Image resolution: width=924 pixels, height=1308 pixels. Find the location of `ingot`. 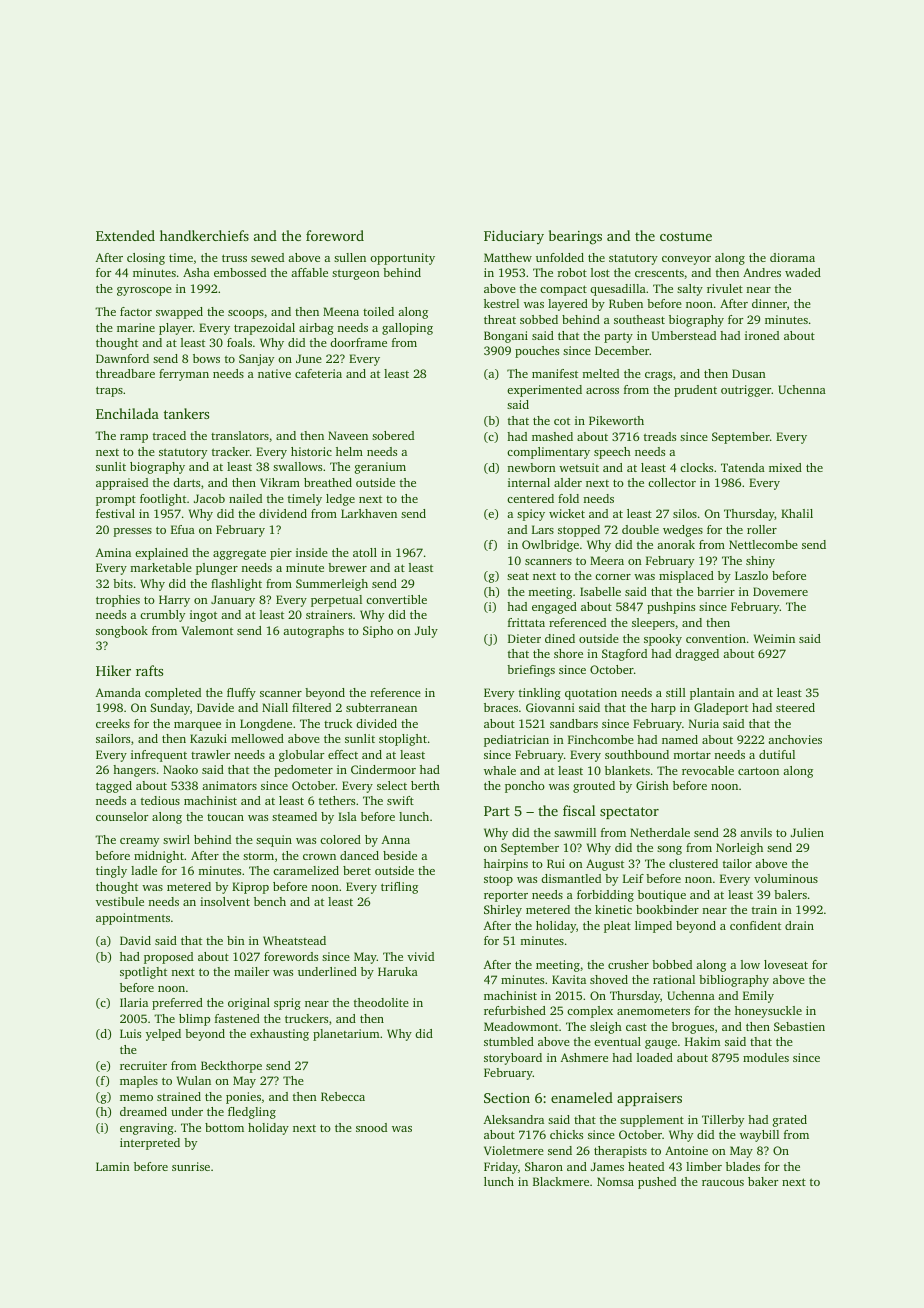

ingot is located at coordinates (203, 616).
